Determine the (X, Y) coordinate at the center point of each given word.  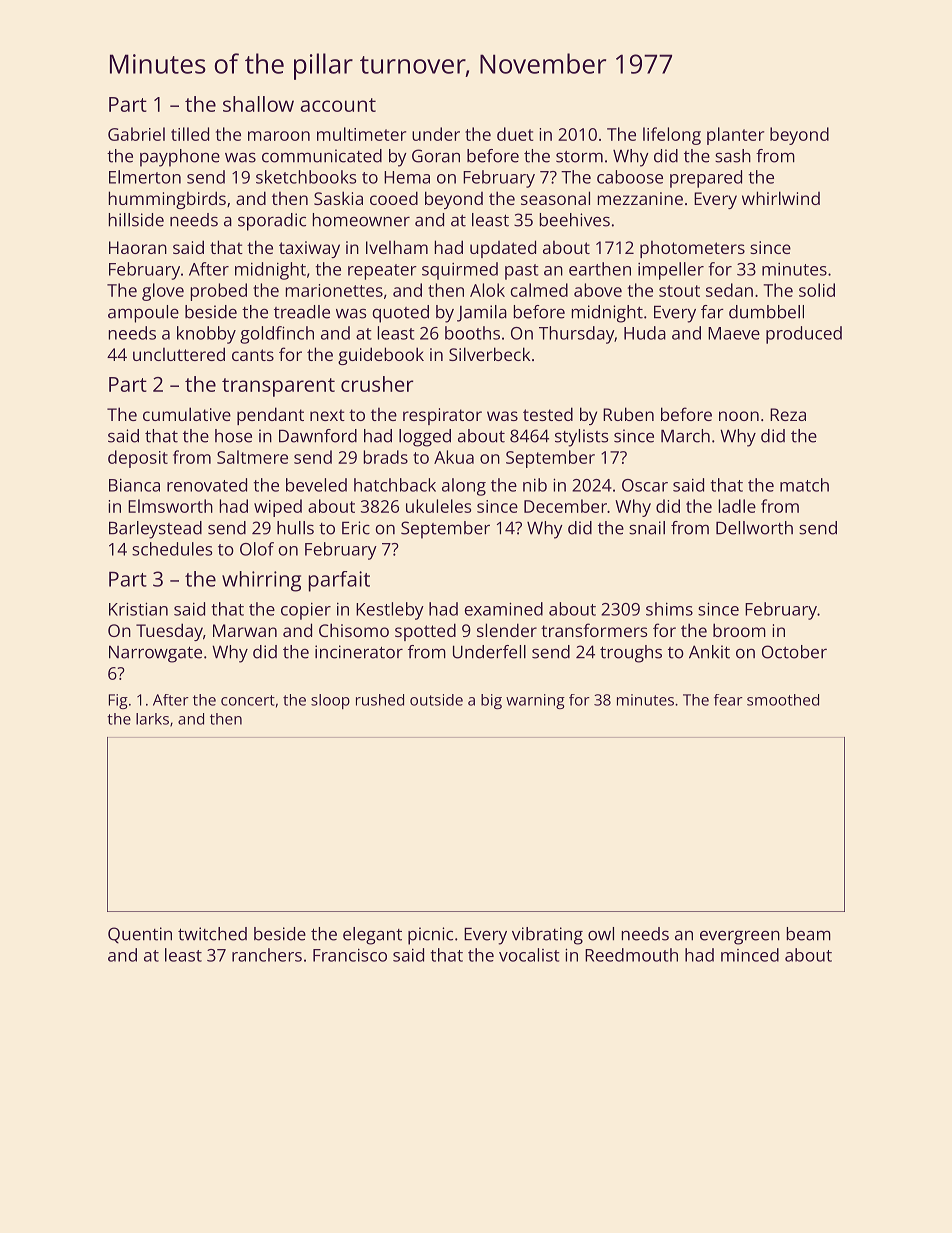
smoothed (783, 700)
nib (535, 485)
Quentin (140, 935)
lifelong (672, 136)
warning (535, 701)
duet (515, 134)
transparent (278, 387)
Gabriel (136, 134)
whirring (261, 581)
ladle (737, 506)
